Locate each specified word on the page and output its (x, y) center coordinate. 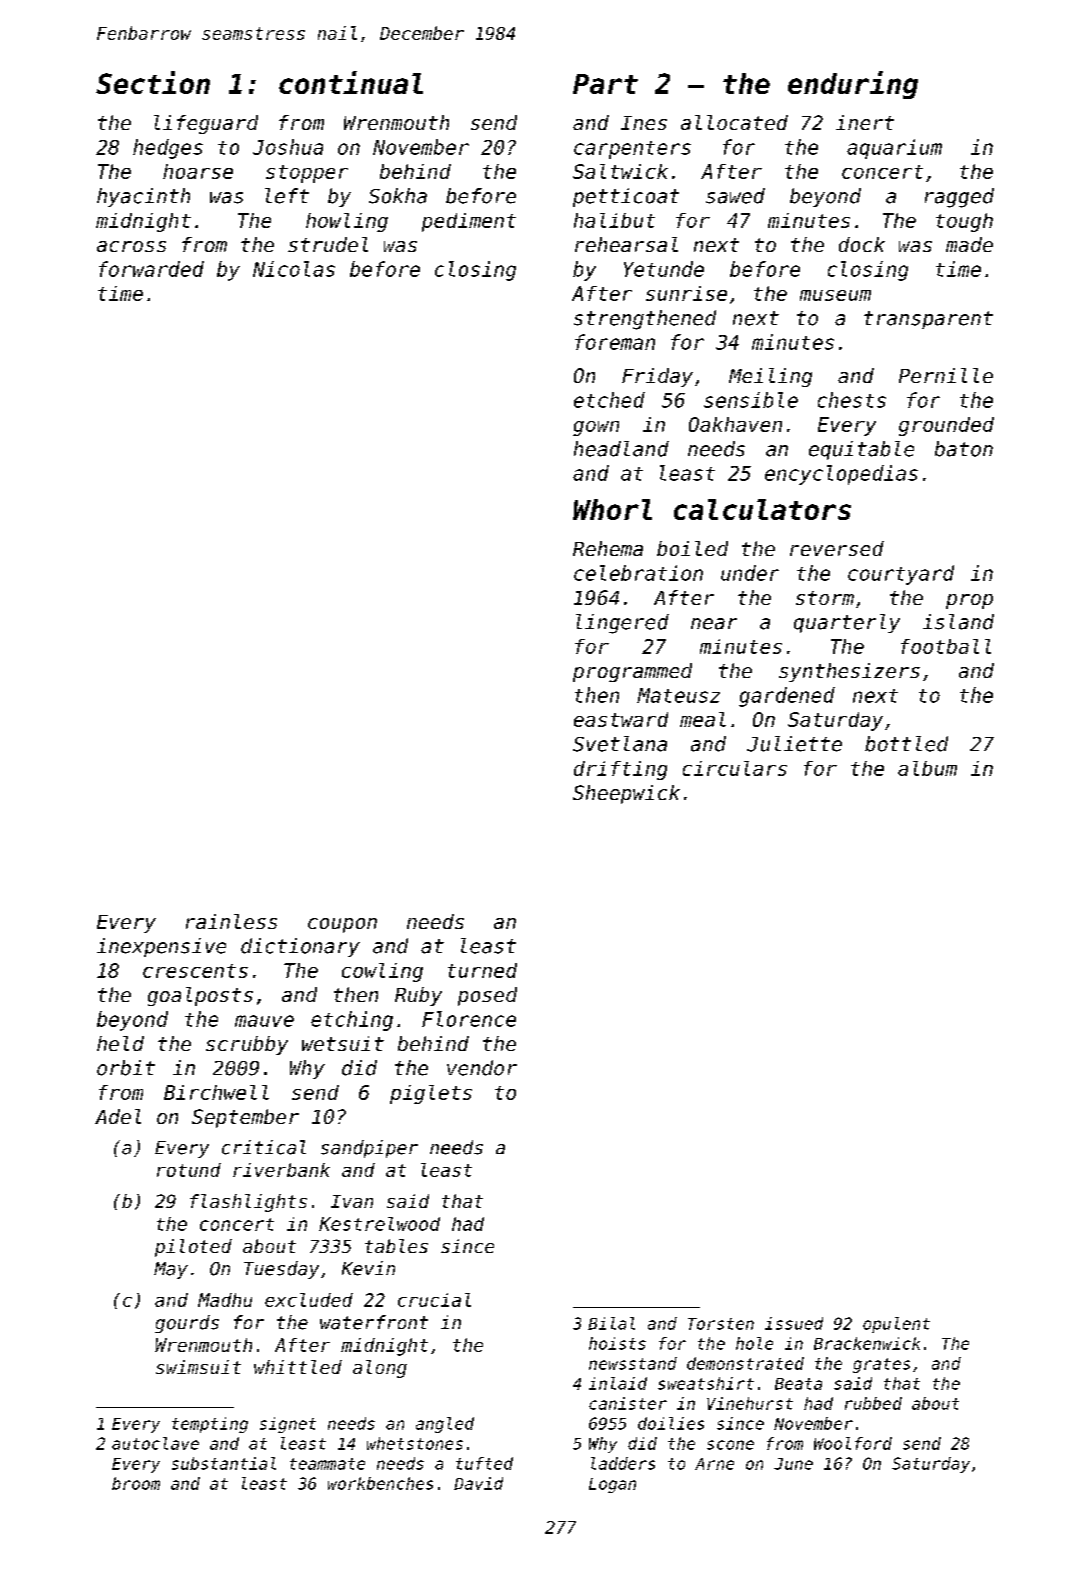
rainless (231, 921)
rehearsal (626, 244)
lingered (622, 624)
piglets (431, 1094)
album (927, 768)
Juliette (794, 744)
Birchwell (216, 1092)
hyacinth (143, 197)
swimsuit (198, 1367)
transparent (928, 320)
